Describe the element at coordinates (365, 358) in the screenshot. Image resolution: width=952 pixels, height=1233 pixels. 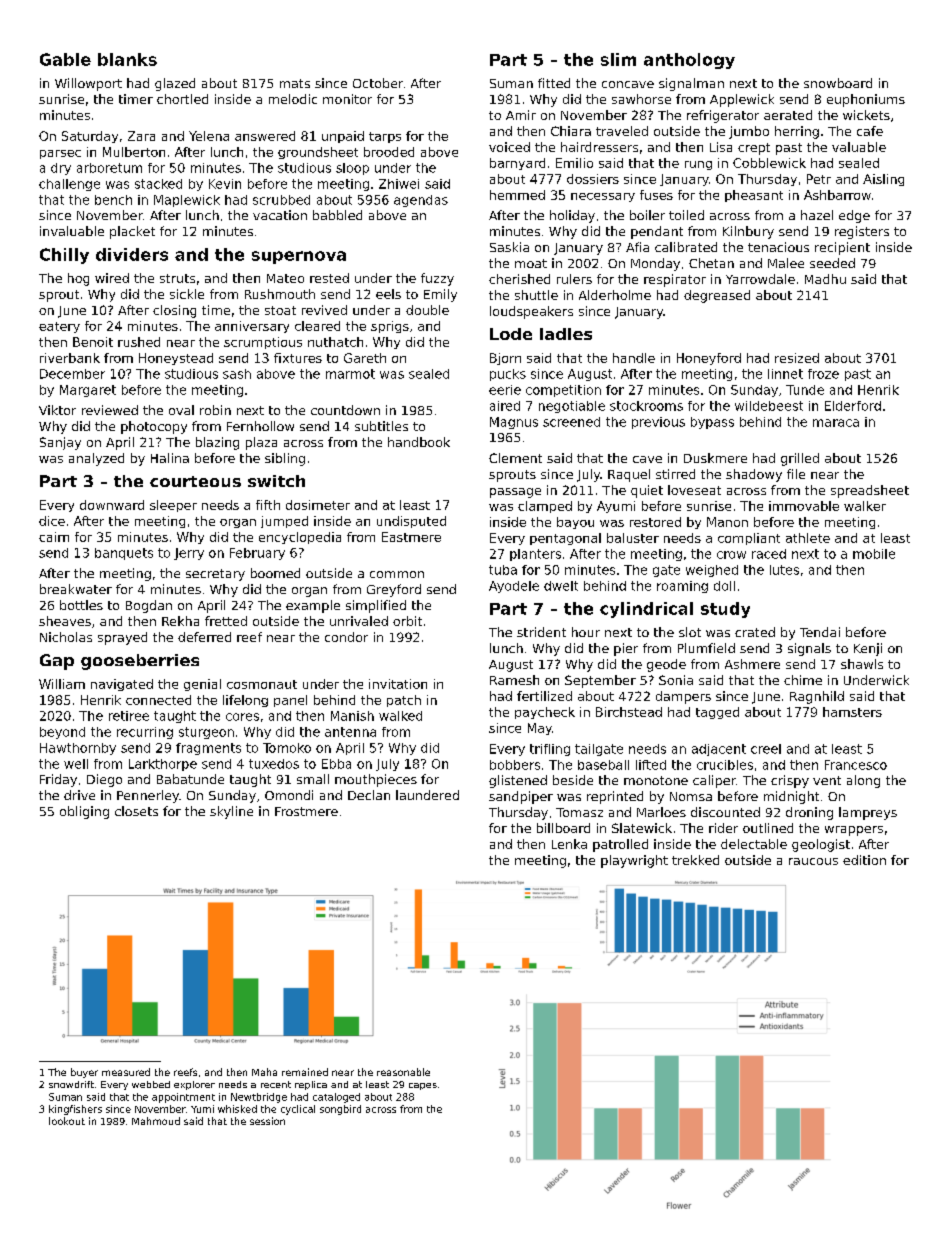
I see `Gareth` at that location.
